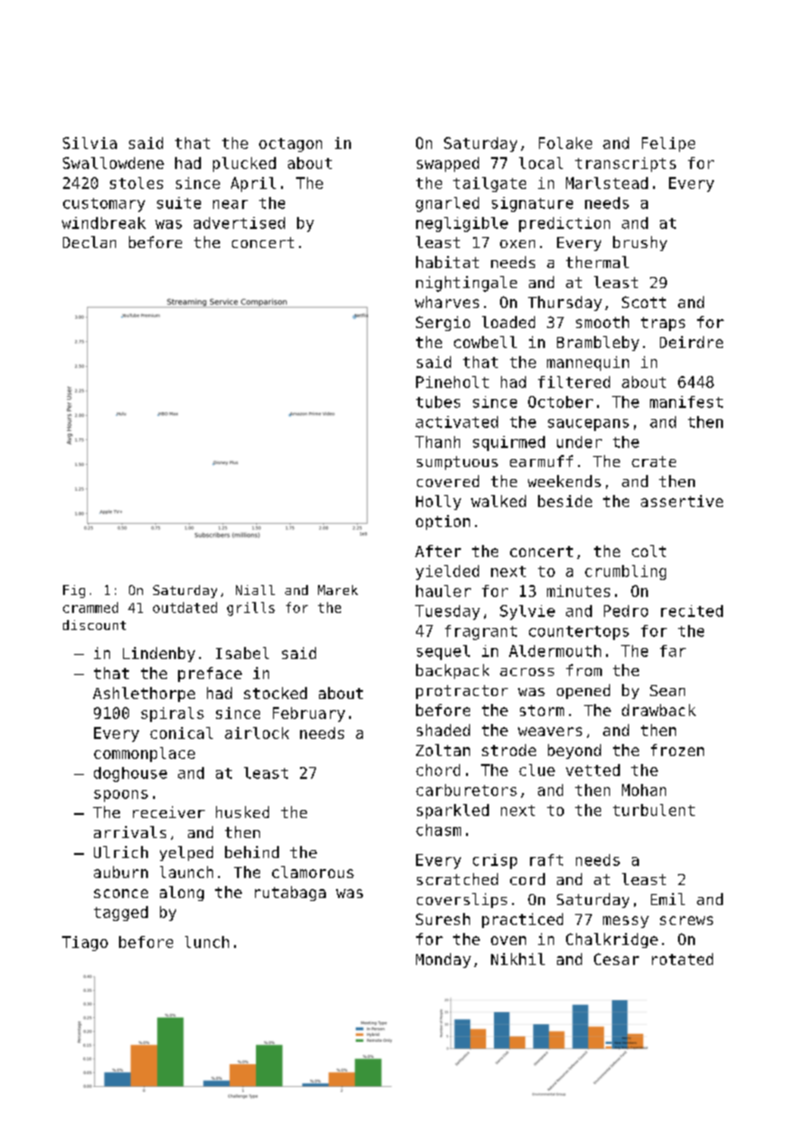 The image size is (791, 1122). What do you see at coordinates (121, 893) in the screenshot?
I see `sconce` at bounding box center [121, 893].
